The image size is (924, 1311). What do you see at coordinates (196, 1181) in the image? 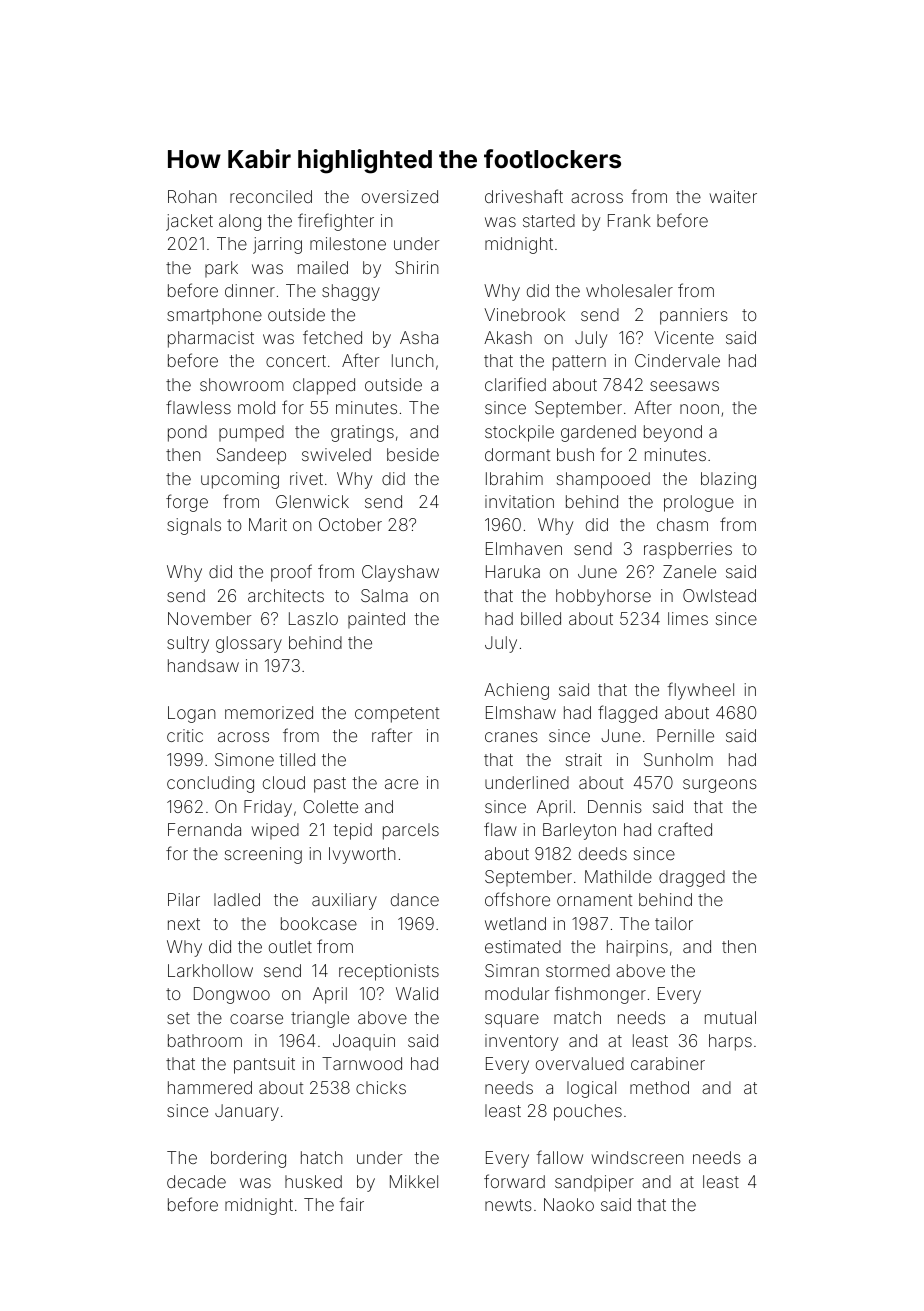
I see `decade` at bounding box center [196, 1181].
